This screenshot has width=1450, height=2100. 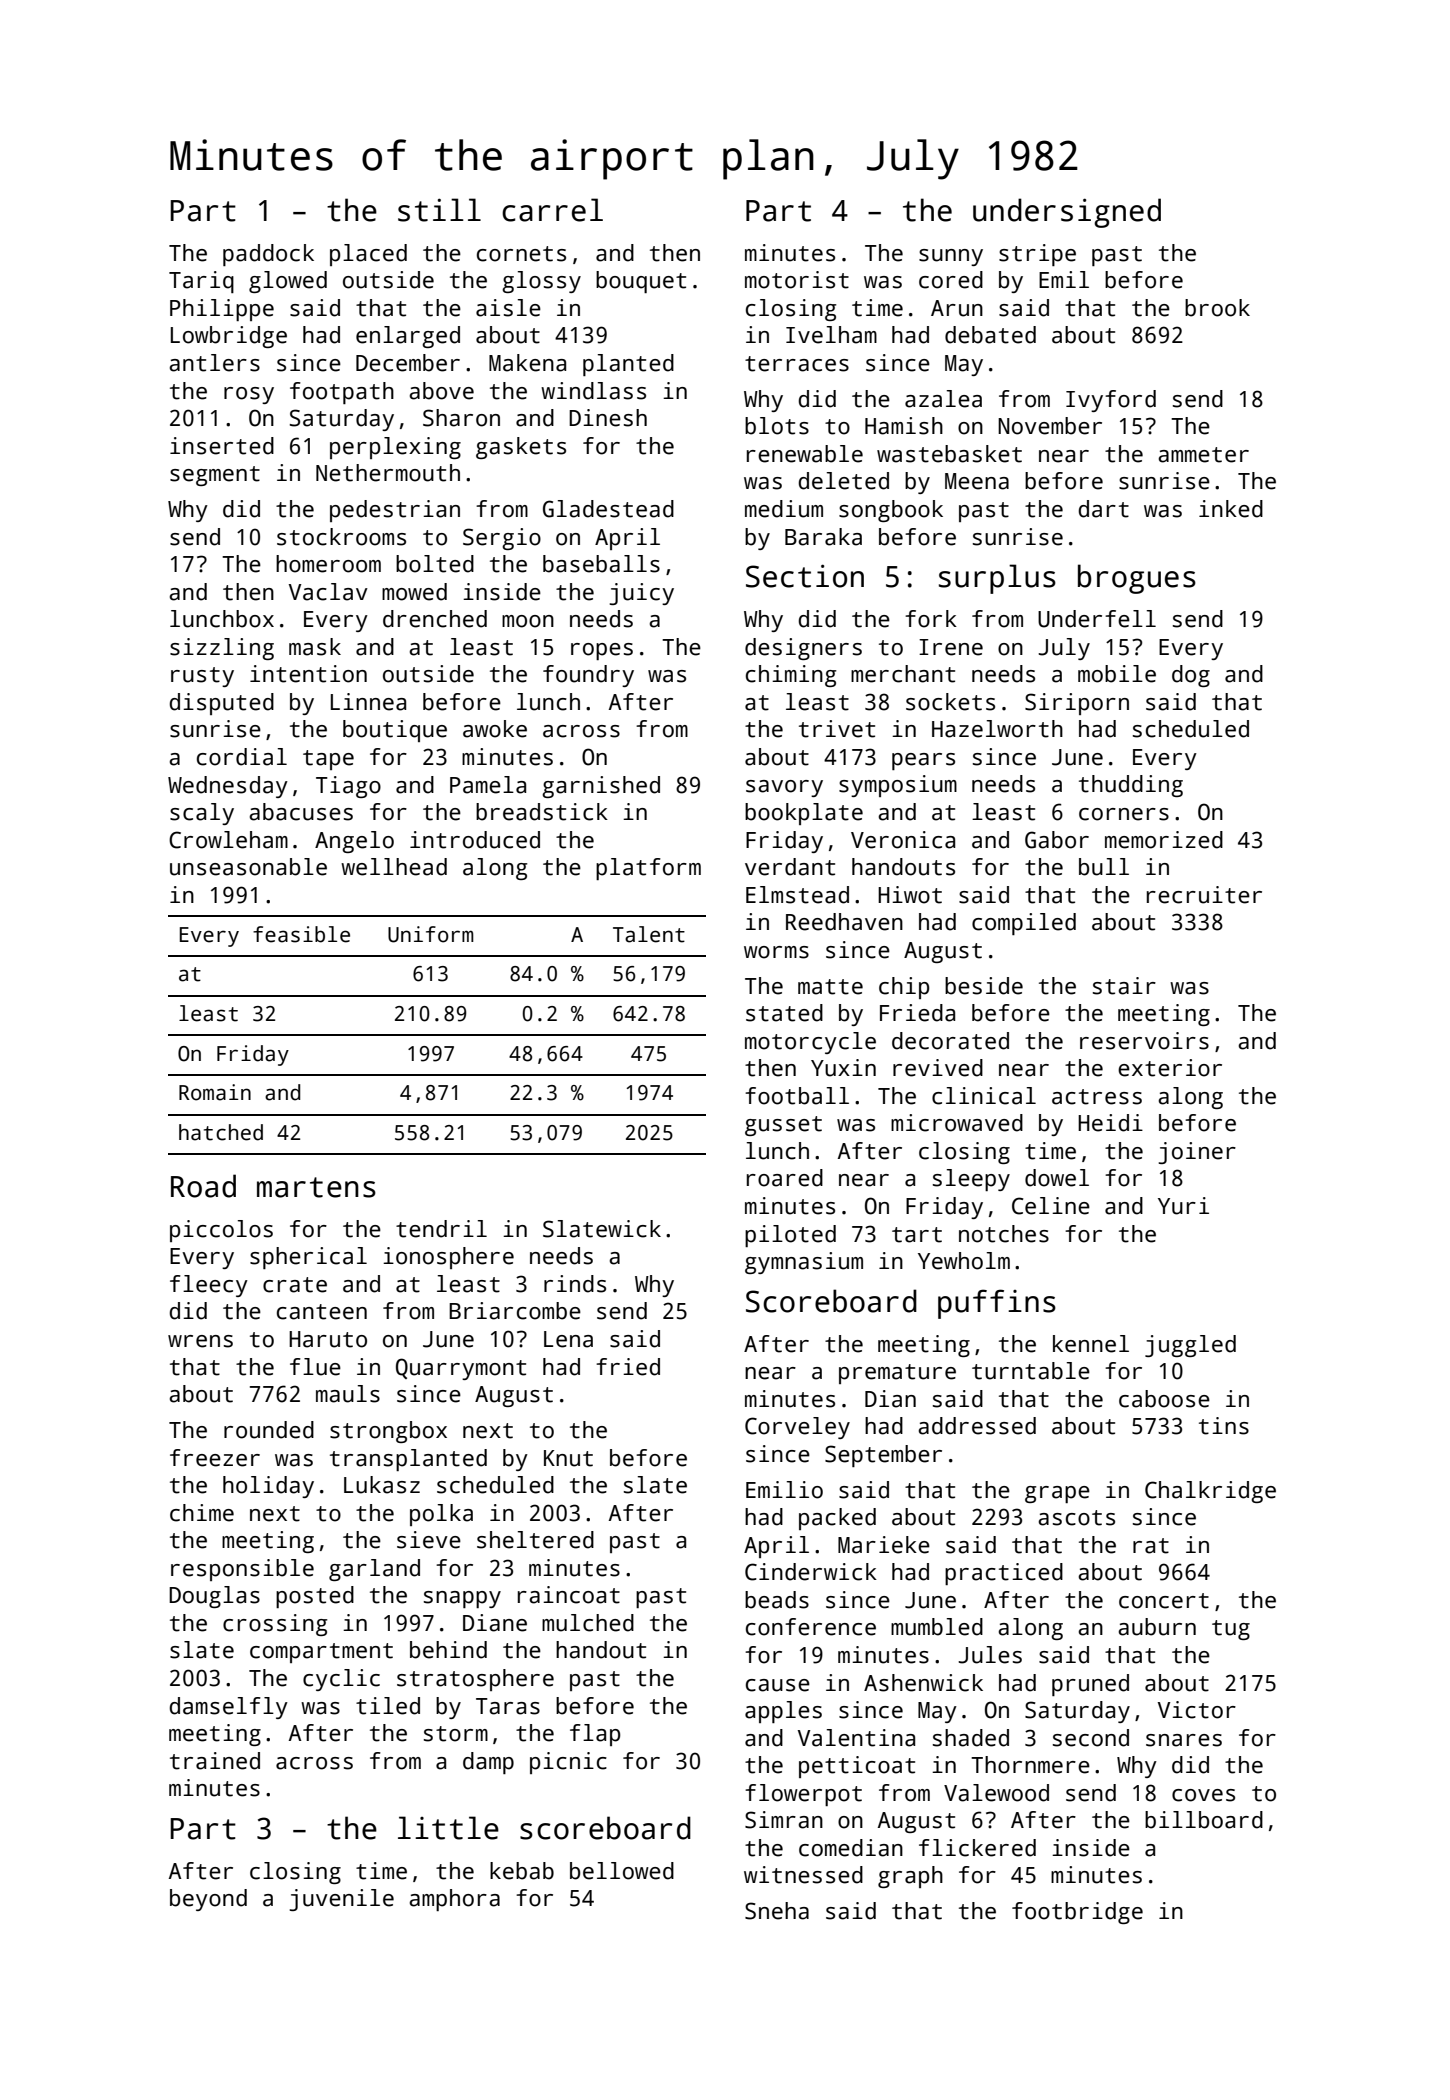 What do you see at coordinates (1037, 255) in the screenshot?
I see `stripe` at bounding box center [1037, 255].
